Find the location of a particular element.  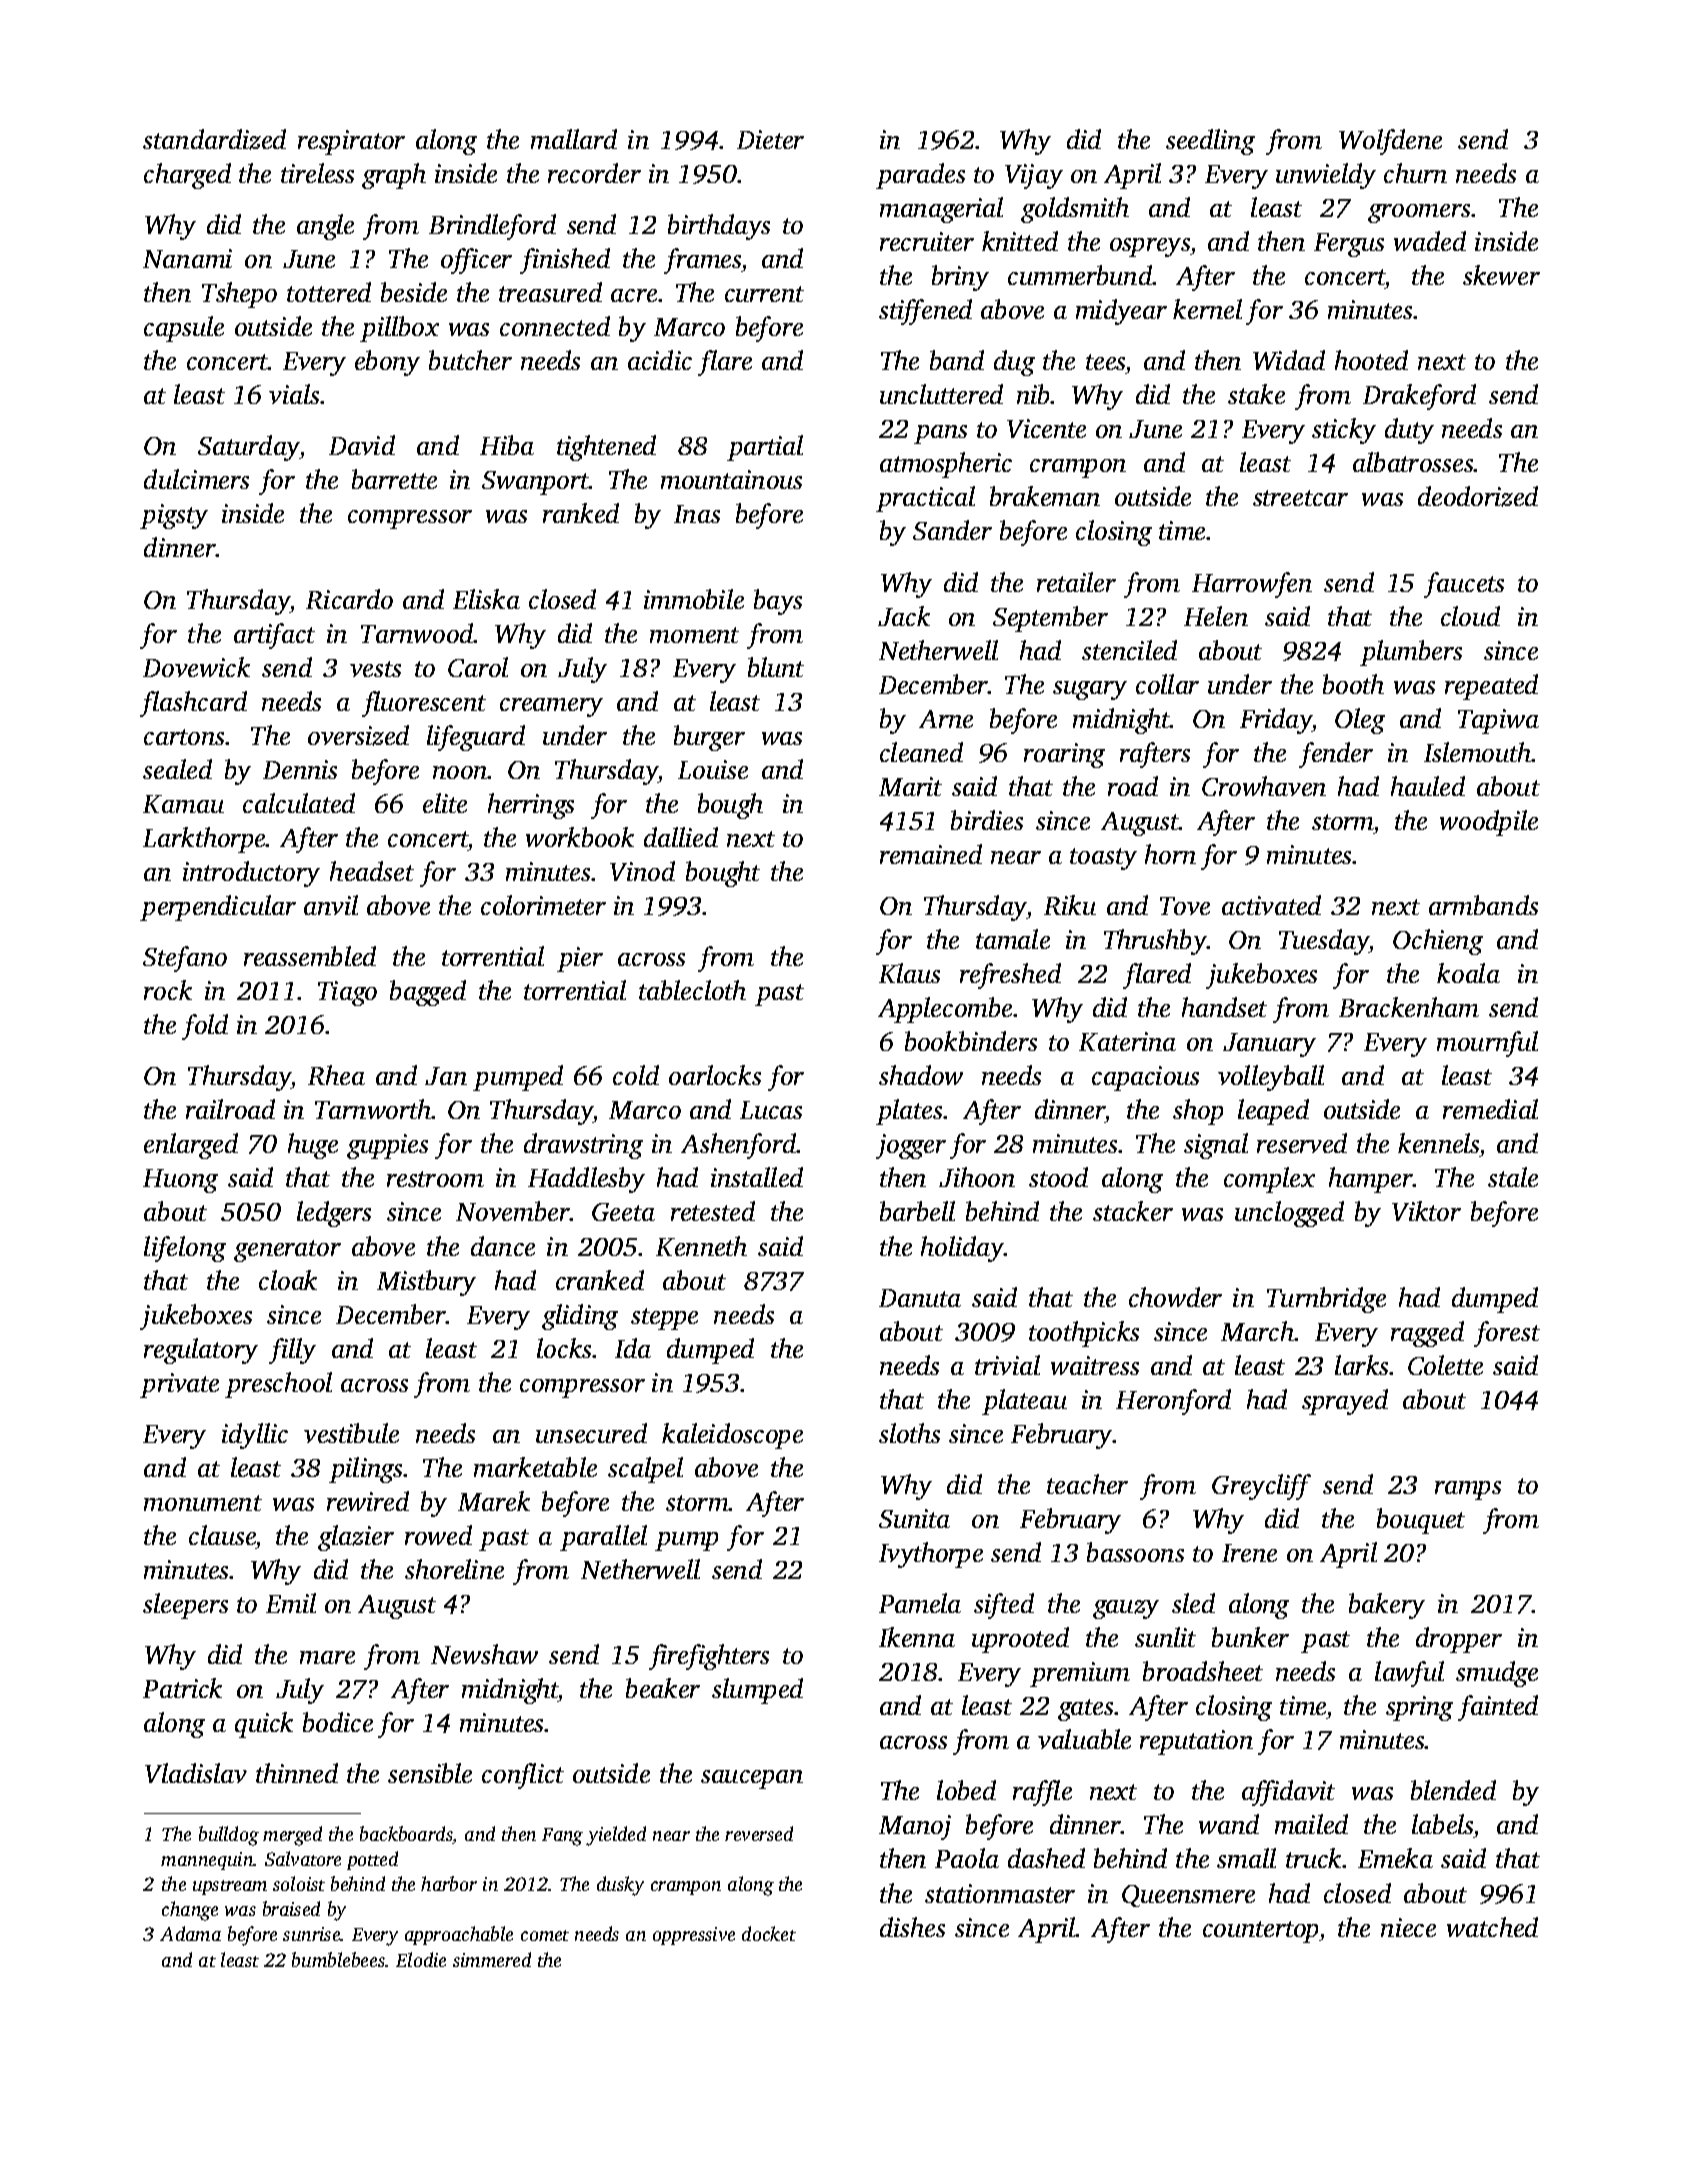

lawful is located at coordinates (1409, 1674).
